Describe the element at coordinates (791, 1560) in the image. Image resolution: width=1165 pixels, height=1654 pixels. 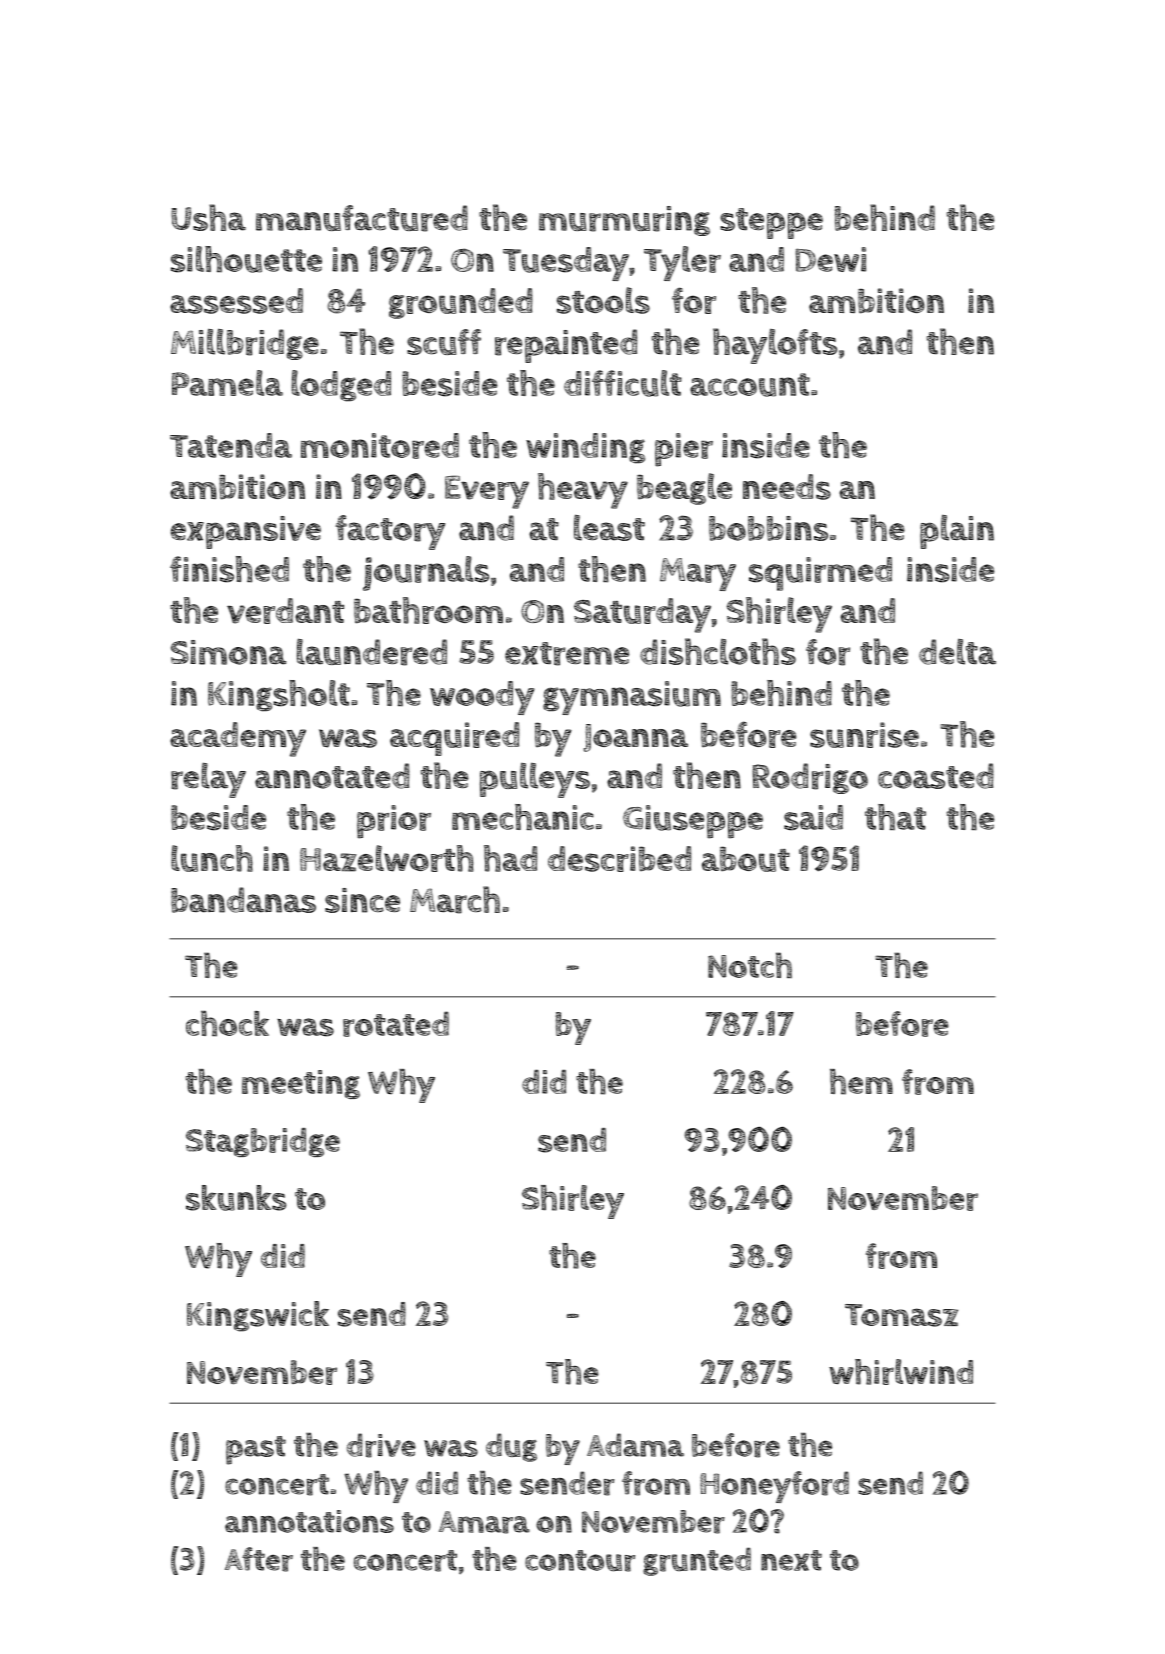
I see `next` at that location.
